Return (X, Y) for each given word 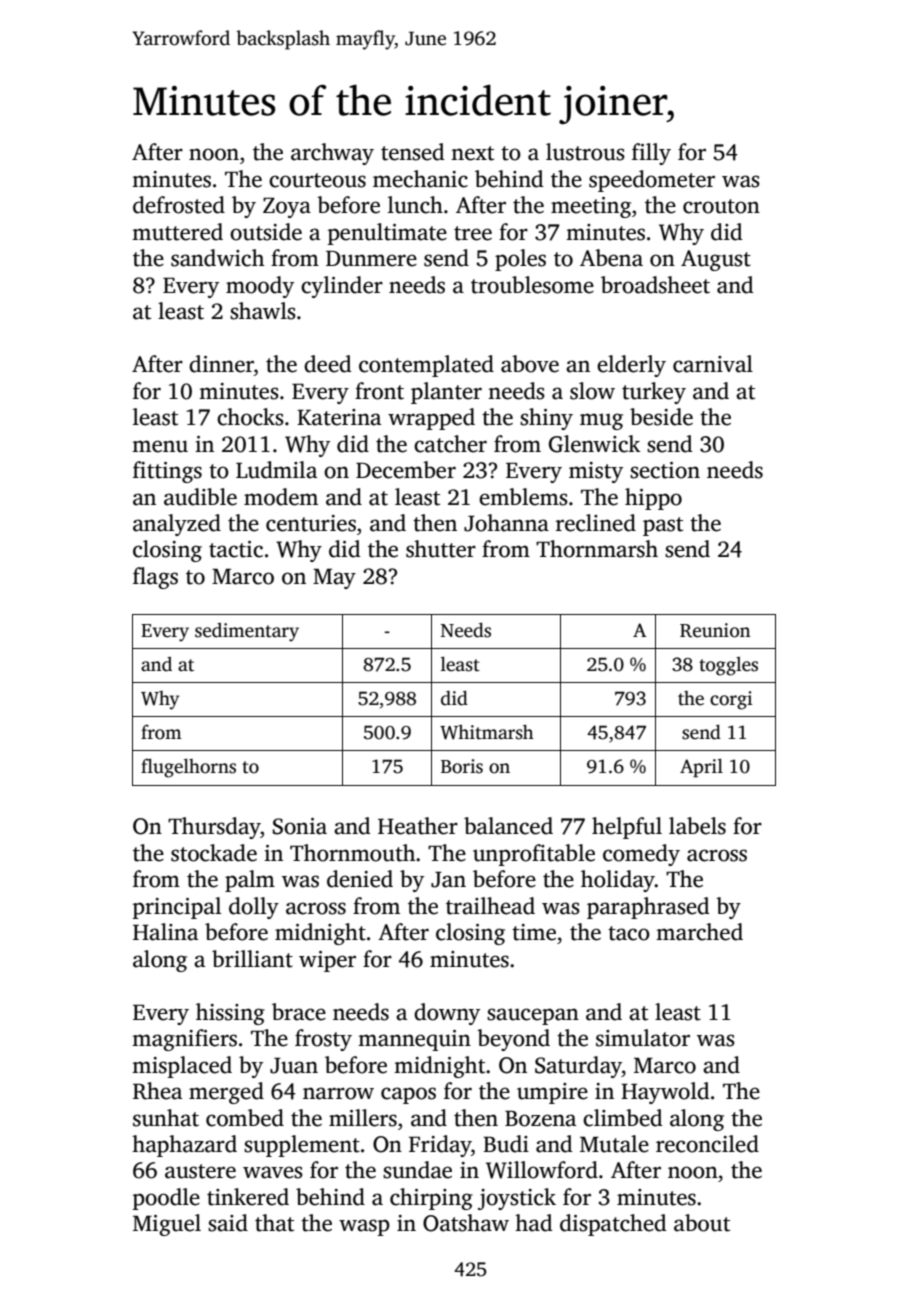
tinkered (248, 1197)
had (534, 1223)
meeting (591, 207)
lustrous (585, 152)
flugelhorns (188, 768)
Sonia (300, 826)
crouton (721, 206)
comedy (641, 855)
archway (332, 154)
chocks (250, 417)
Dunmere (371, 259)
